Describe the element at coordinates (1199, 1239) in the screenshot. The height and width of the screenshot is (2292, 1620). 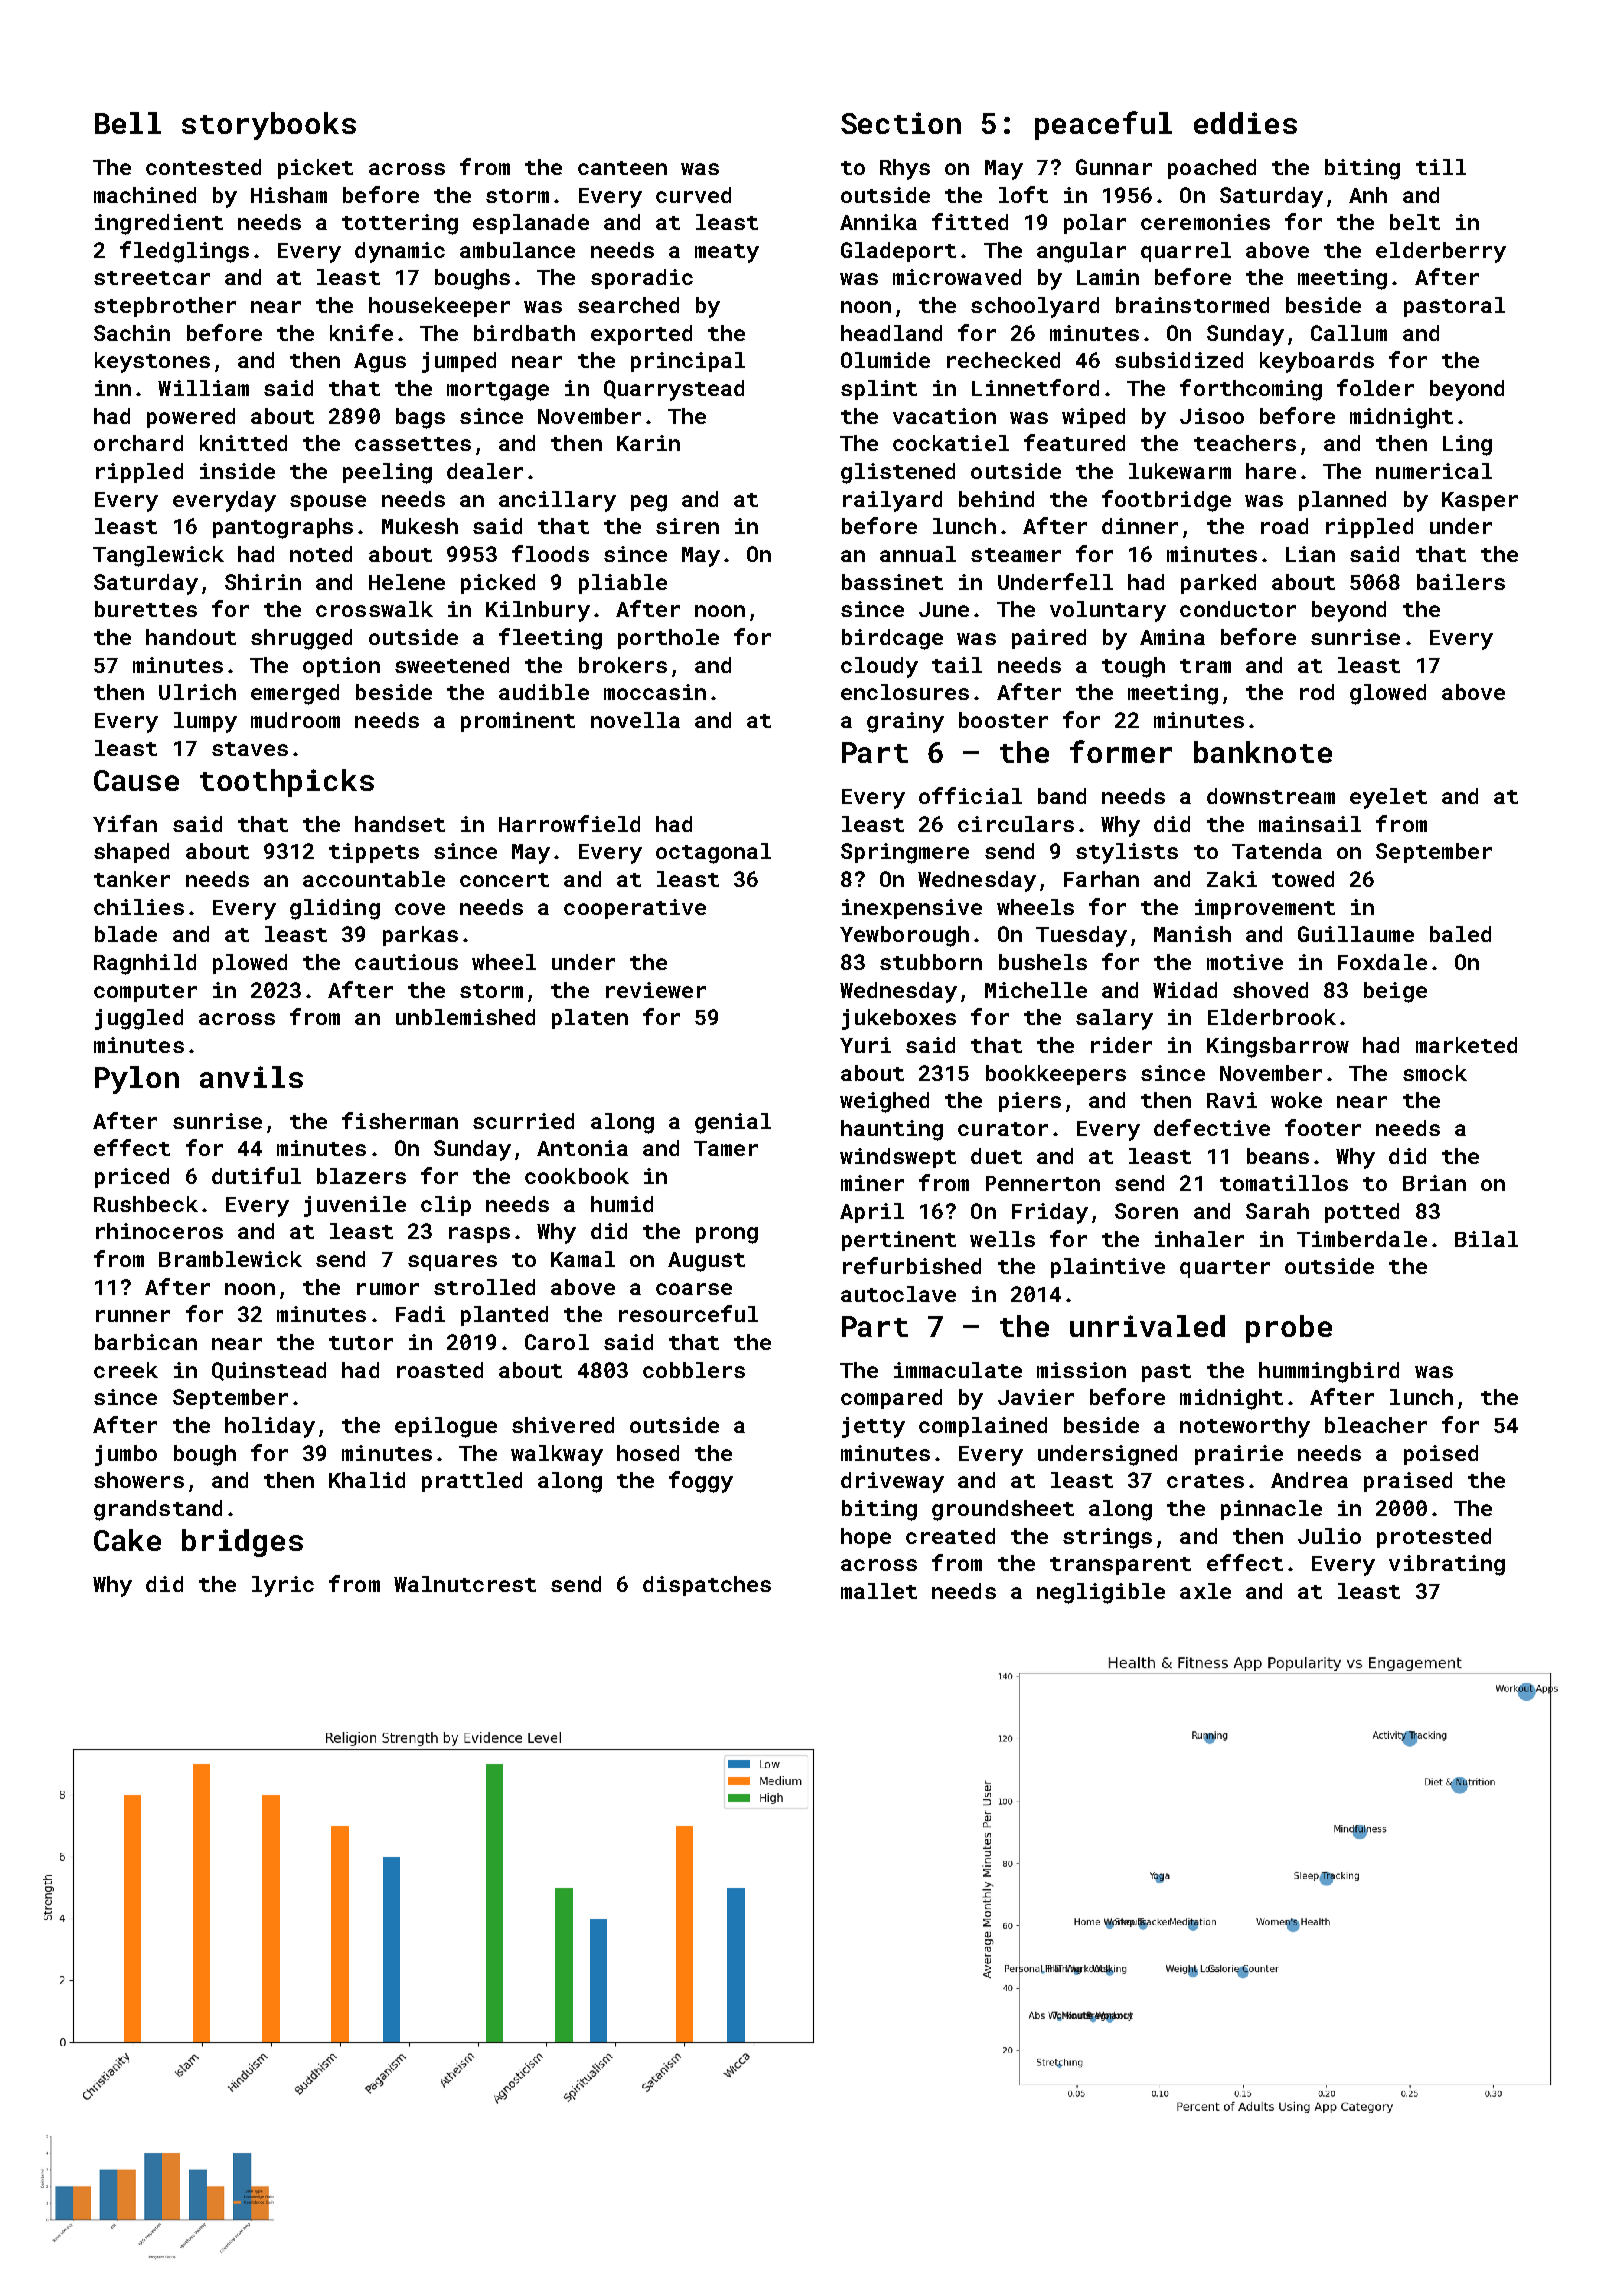
I see `inhaler` at that location.
